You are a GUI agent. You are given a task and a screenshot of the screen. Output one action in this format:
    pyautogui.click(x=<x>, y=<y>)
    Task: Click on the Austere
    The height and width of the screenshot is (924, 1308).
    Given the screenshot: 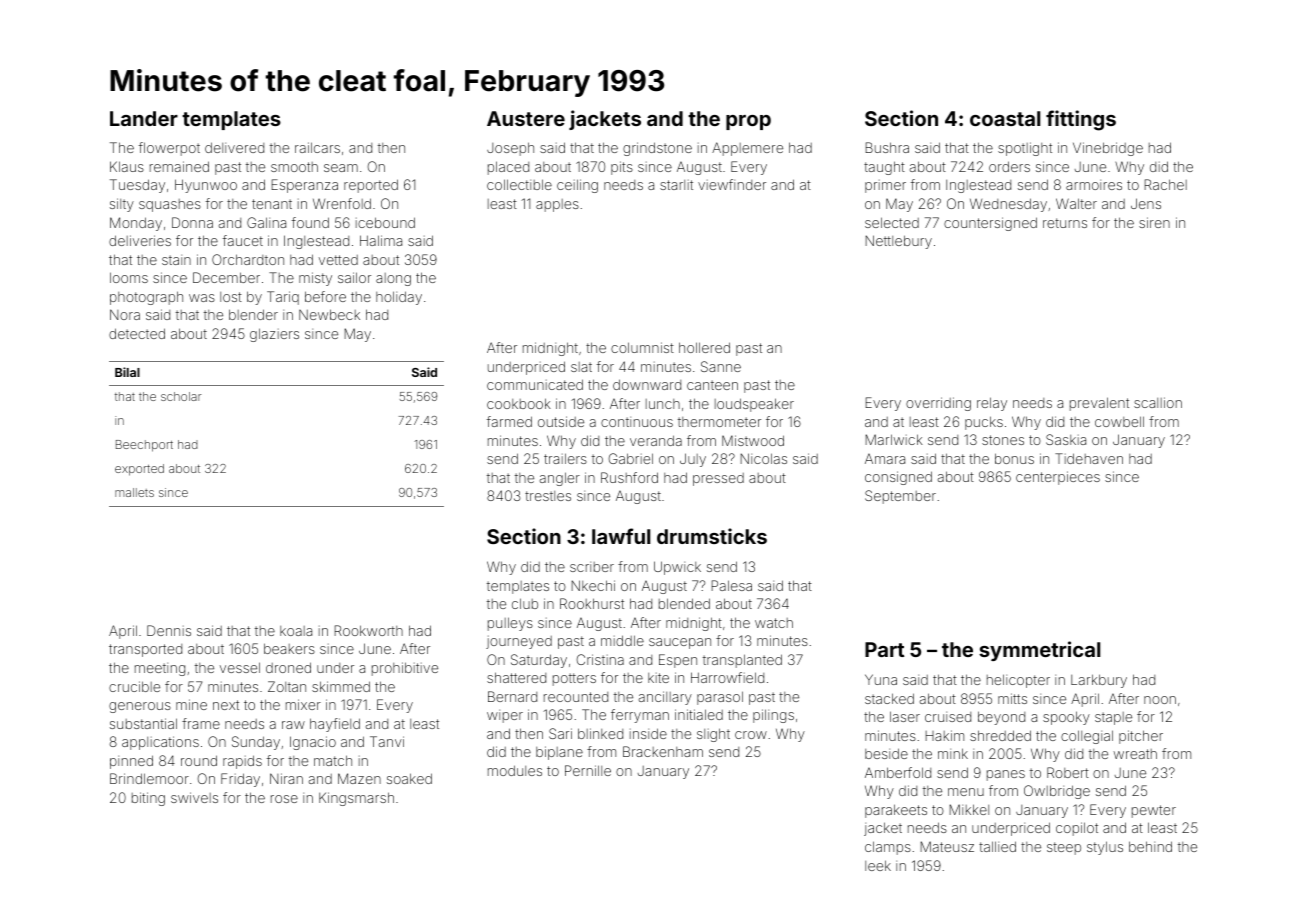 What is the action you would take?
    pyautogui.click(x=526, y=118)
